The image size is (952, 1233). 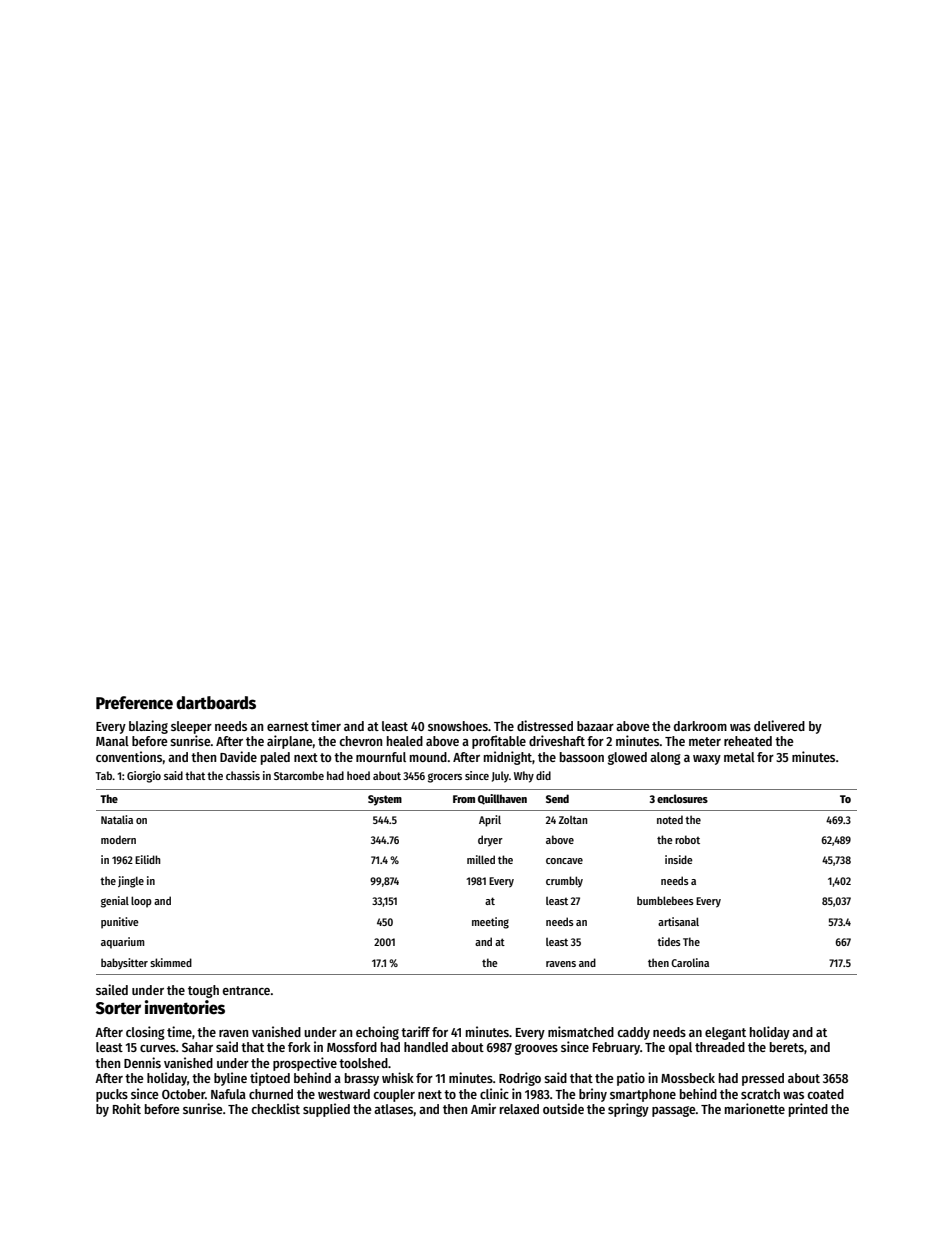 I want to click on aquarium, so click(x=123, y=943).
